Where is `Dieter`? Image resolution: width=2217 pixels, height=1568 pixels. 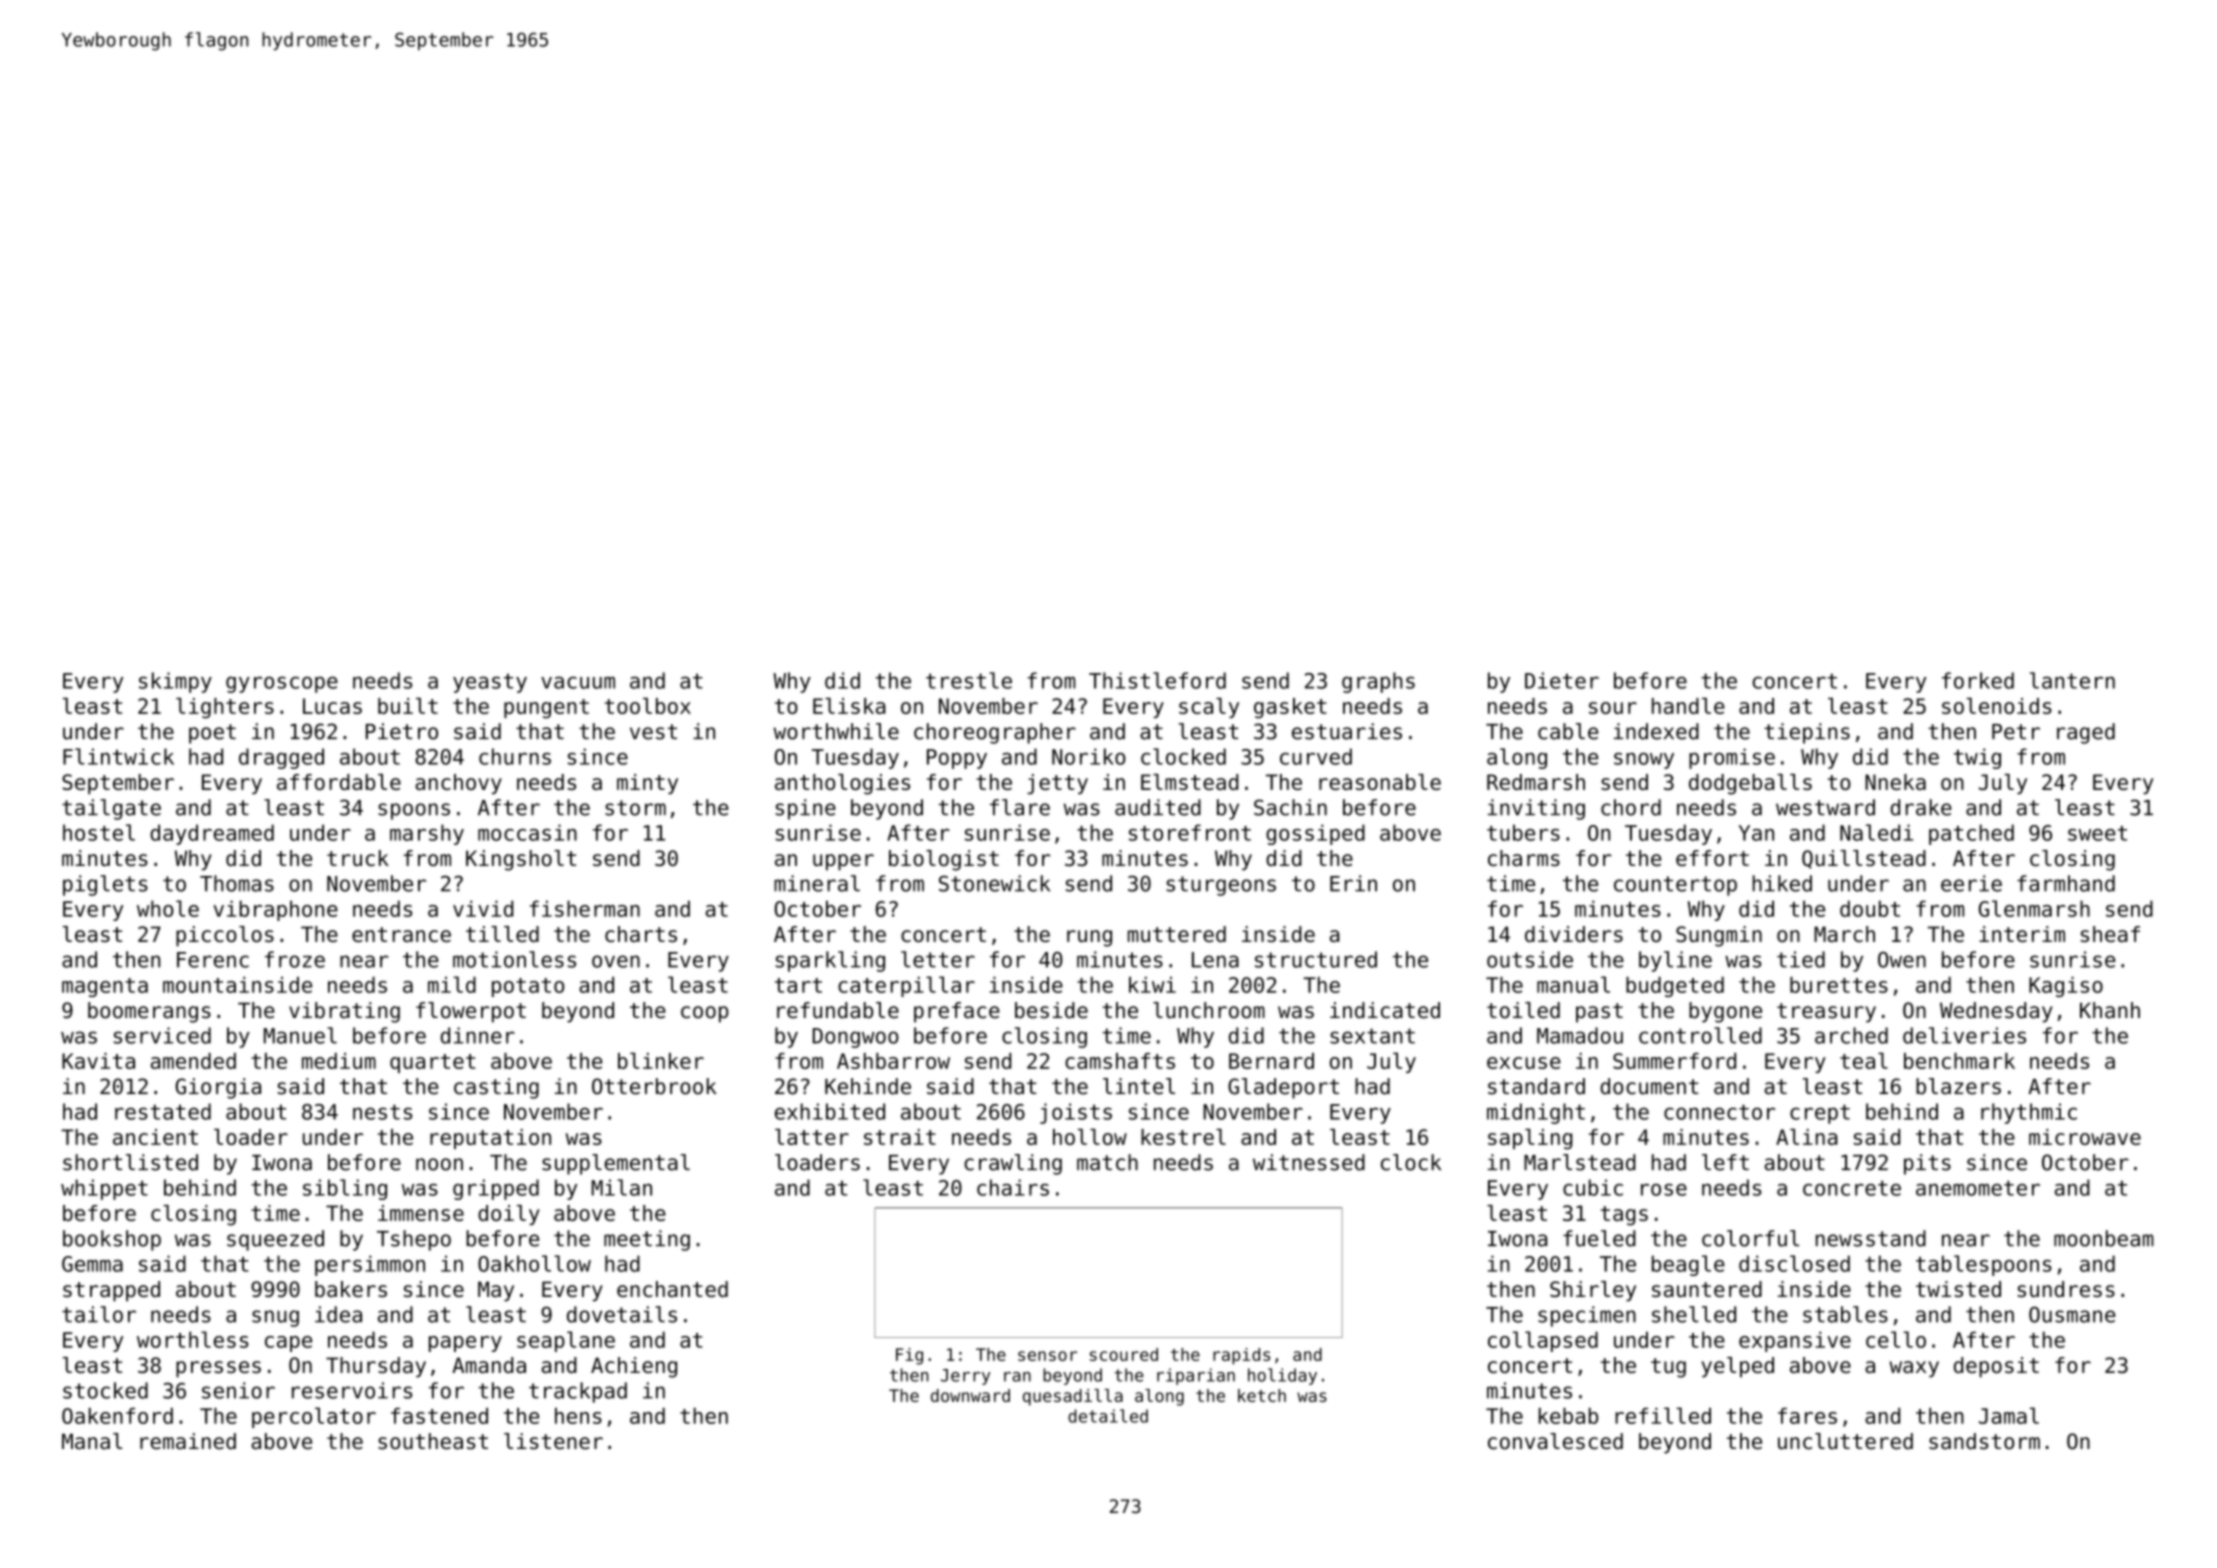 Dieter is located at coordinates (1562, 680).
